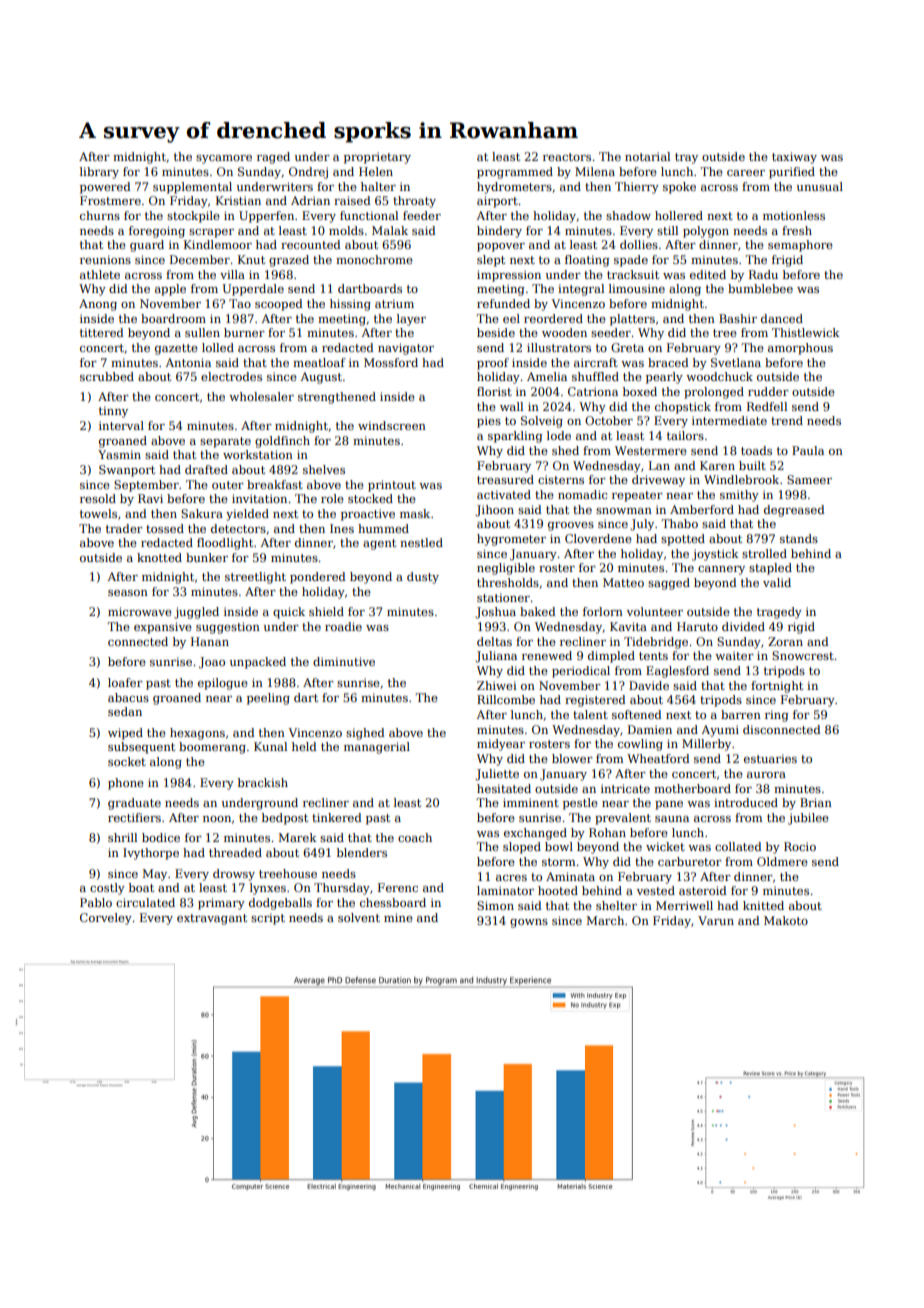  What do you see at coordinates (506, 699) in the page?
I see `Rillcombe` at bounding box center [506, 699].
